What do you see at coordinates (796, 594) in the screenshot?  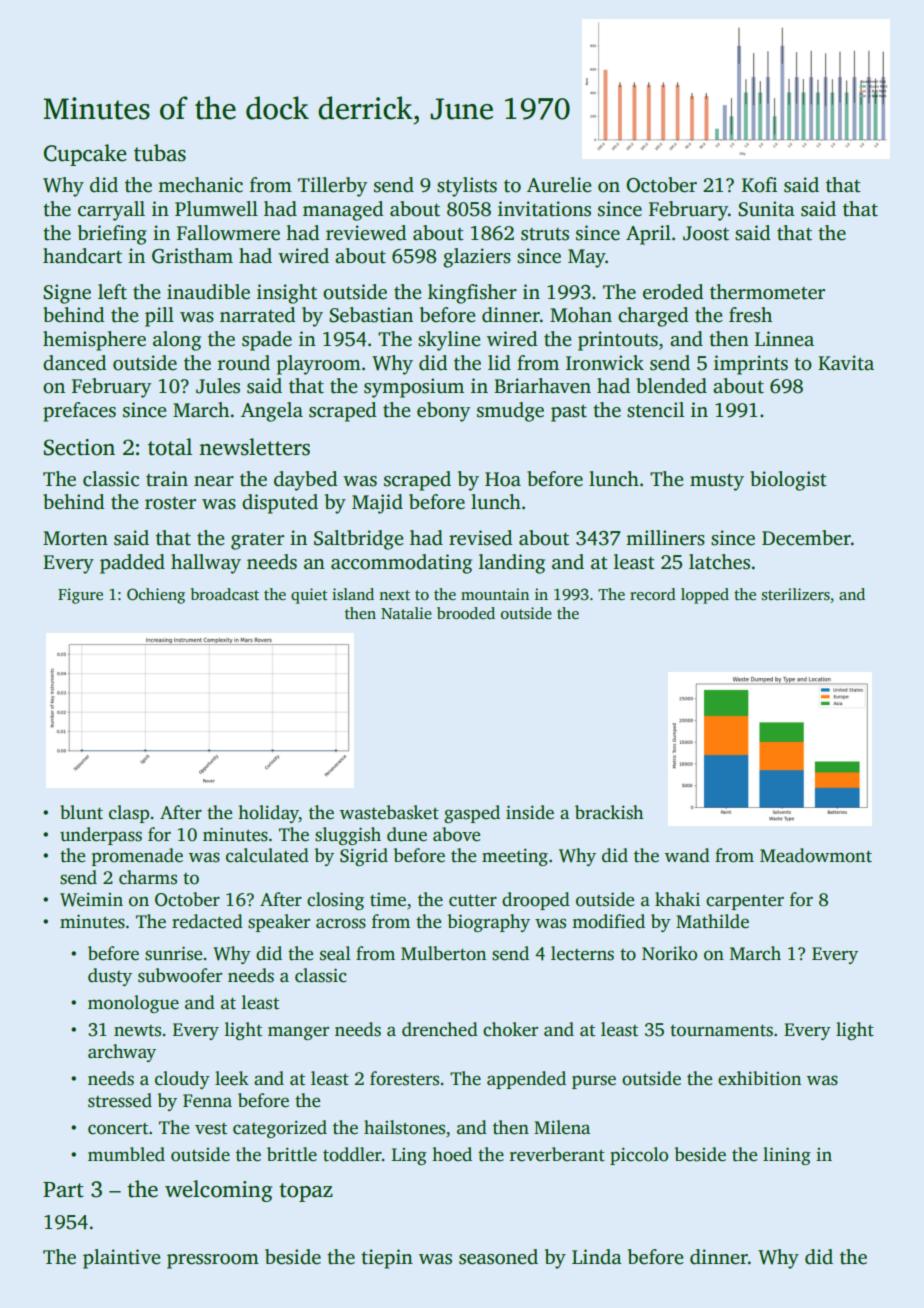 I see `sterilizers` at bounding box center [796, 594].
